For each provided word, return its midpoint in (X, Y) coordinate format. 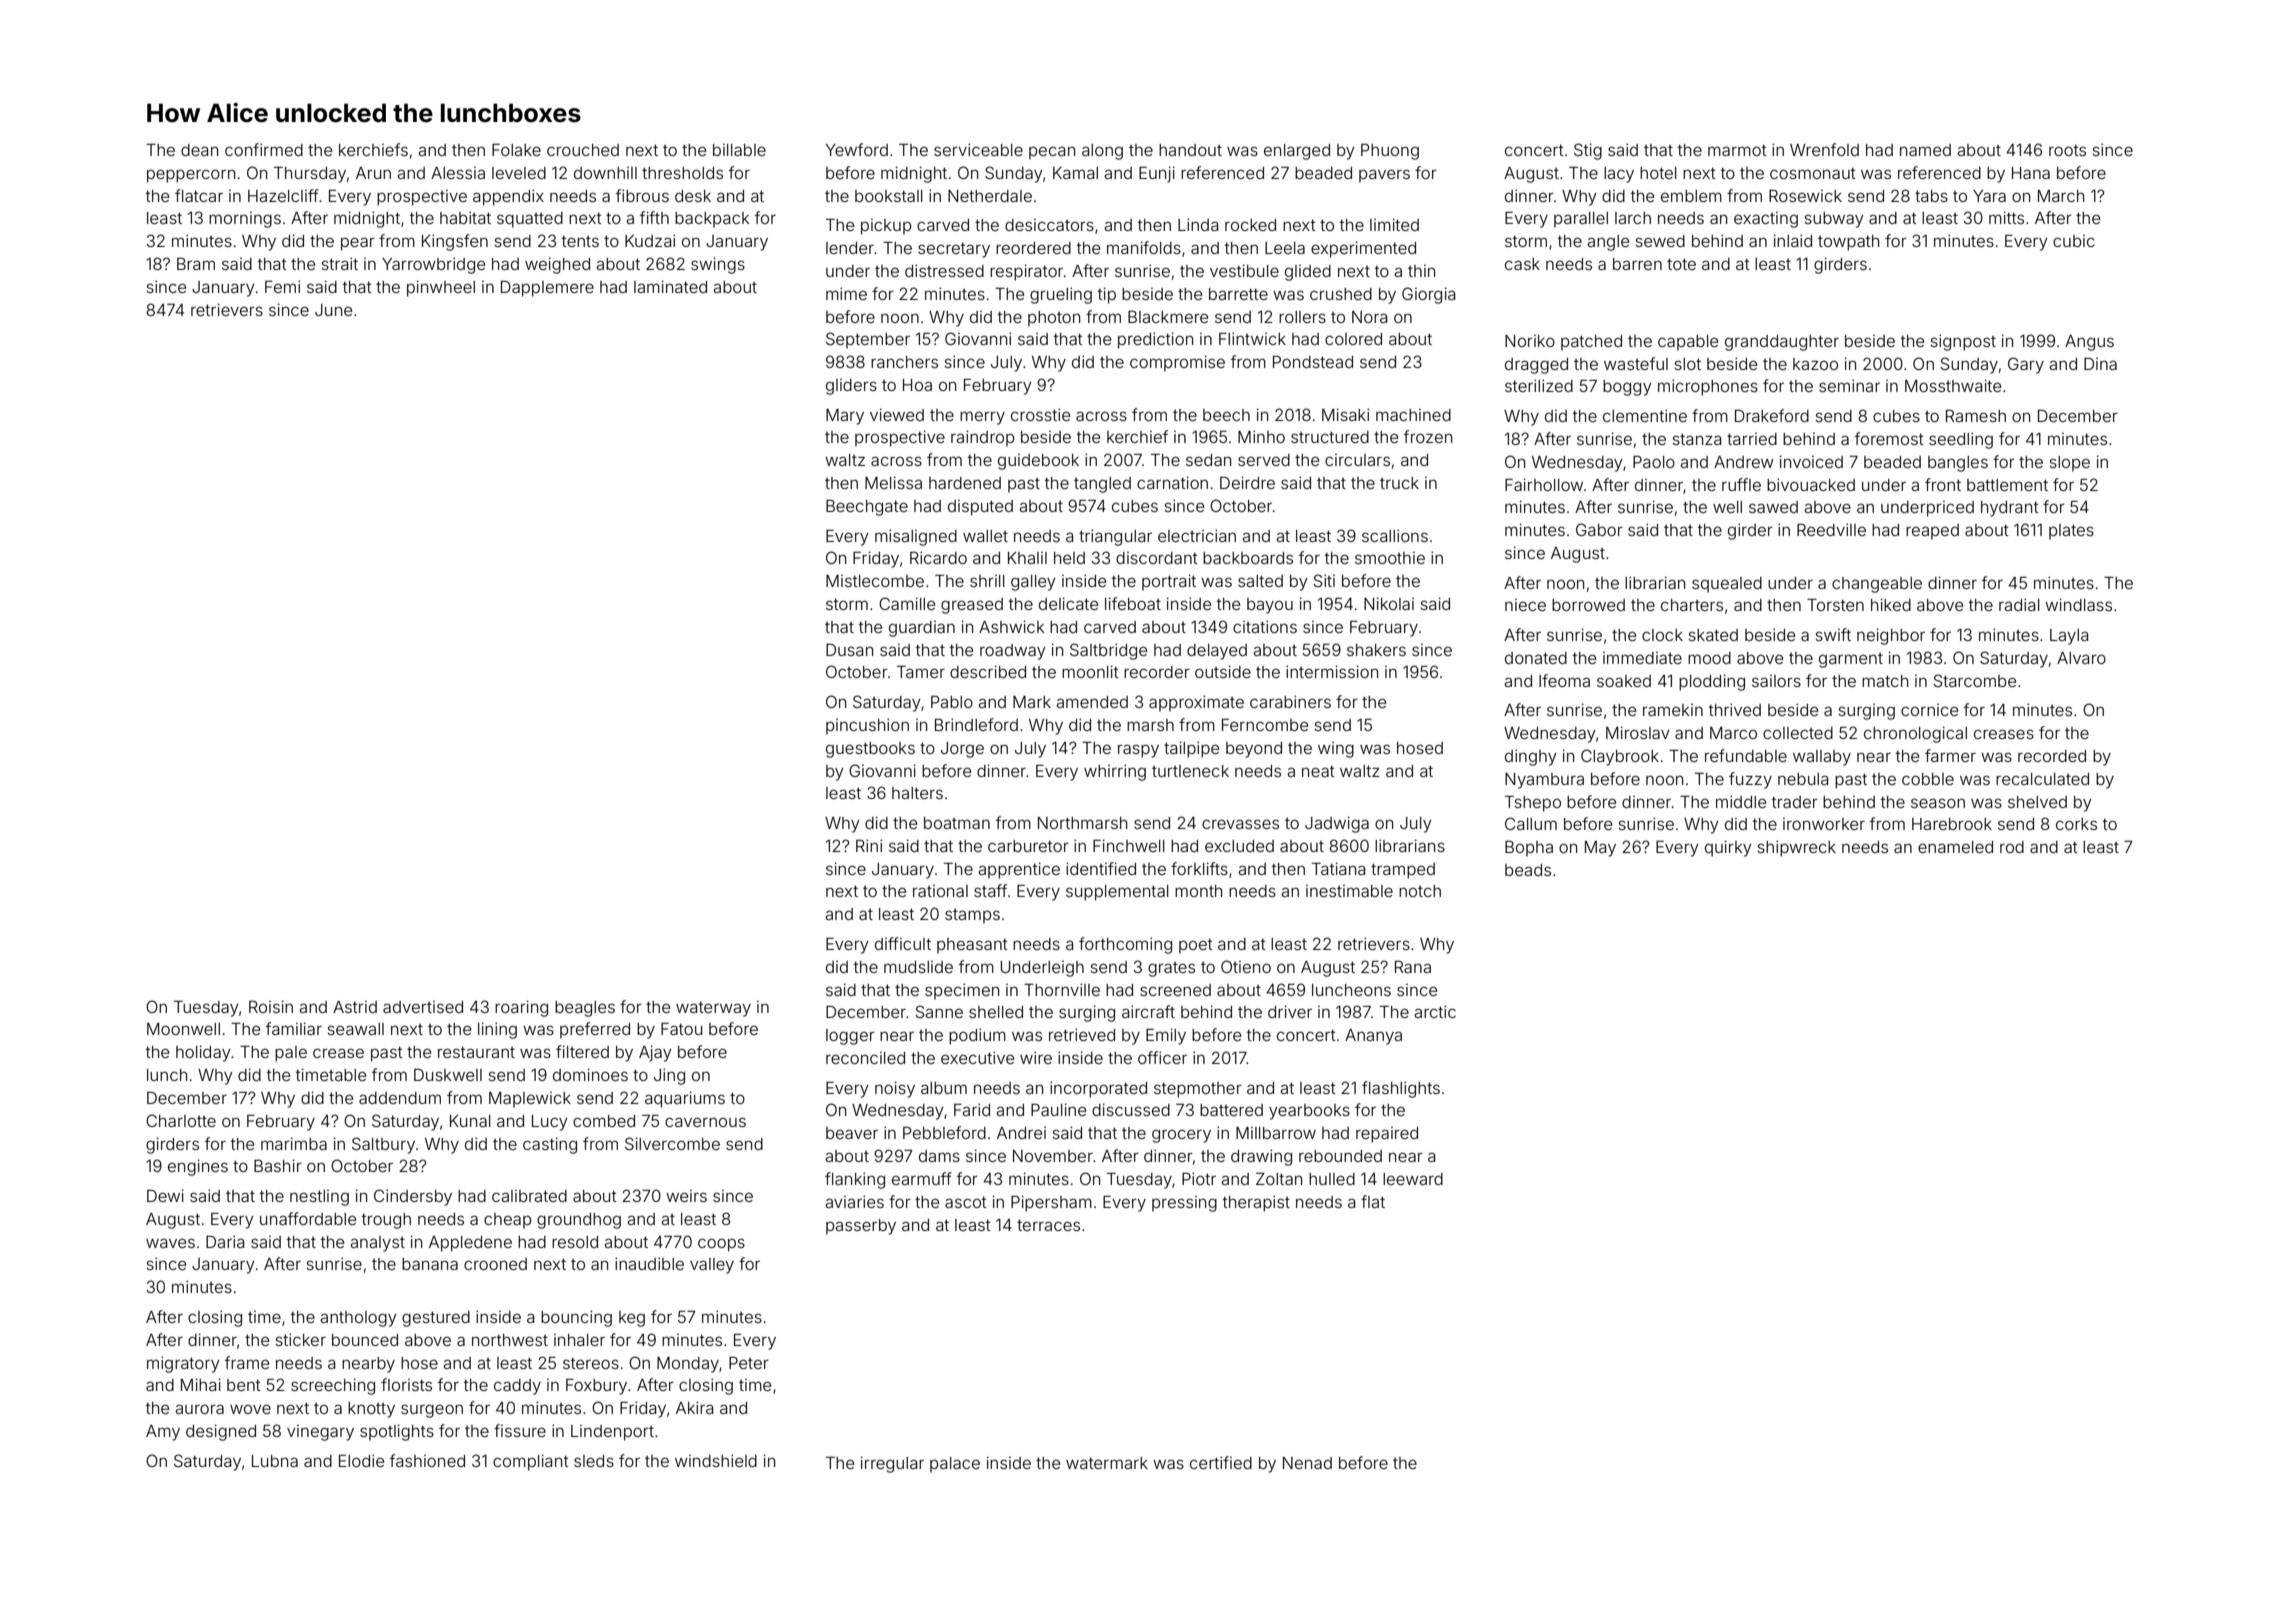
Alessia (458, 173)
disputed (980, 508)
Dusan (849, 649)
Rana (1413, 967)
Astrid (355, 1007)
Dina (2100, 363)
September (868, 340)
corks (2076, 824)
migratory (183, 1364)
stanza (1697, 439)
